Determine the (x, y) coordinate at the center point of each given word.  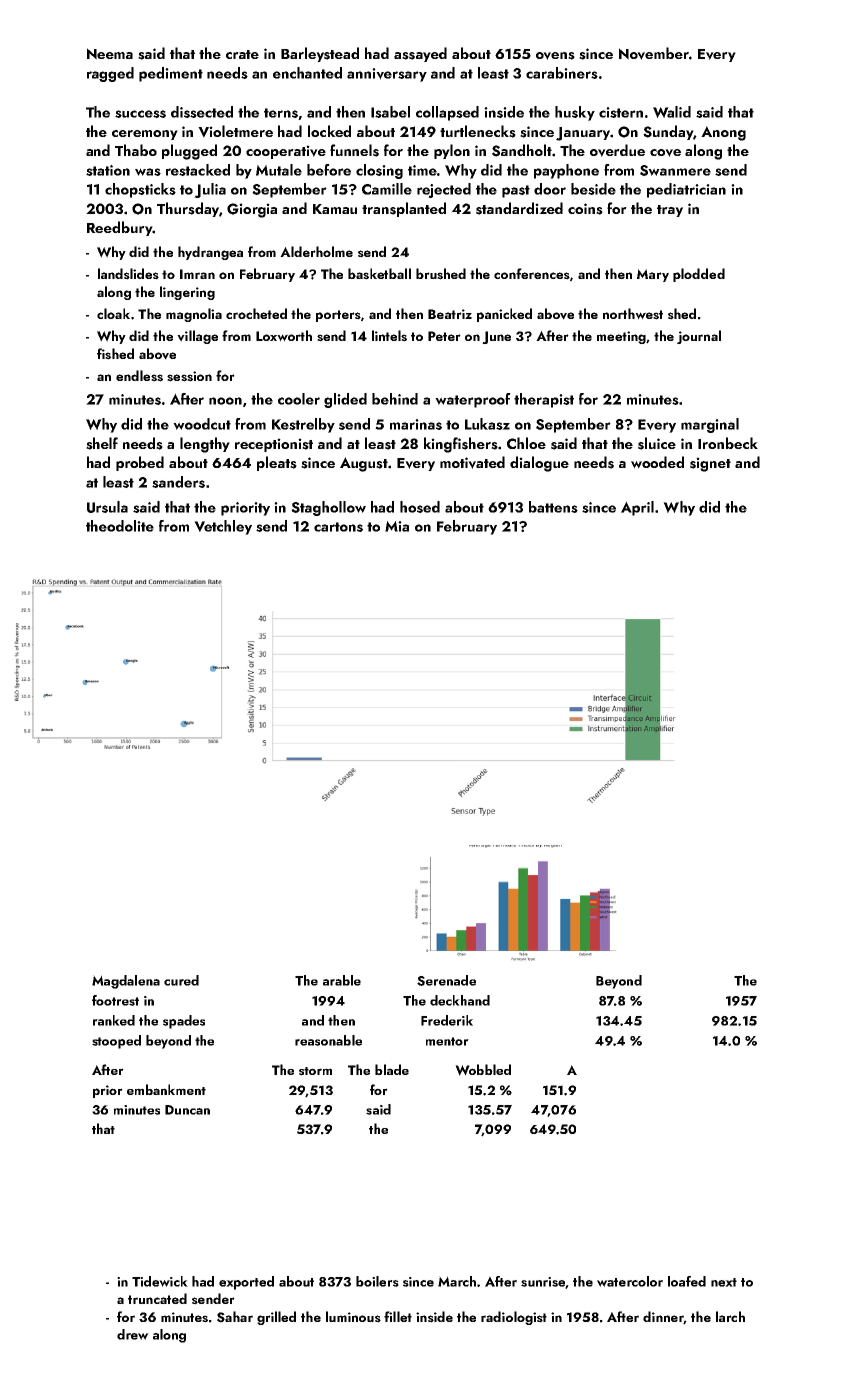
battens (553, 507)
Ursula (107, 507)
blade (392, 1069)
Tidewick (160, 1281)
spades (184, 1022)
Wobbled (483, 1070)
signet (710, 464)
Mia (397, 526)
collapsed (447, 113)
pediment (171, 74)
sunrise (543, 1282)
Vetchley (223, 527)
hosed (420, 507)
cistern (621, 112)
